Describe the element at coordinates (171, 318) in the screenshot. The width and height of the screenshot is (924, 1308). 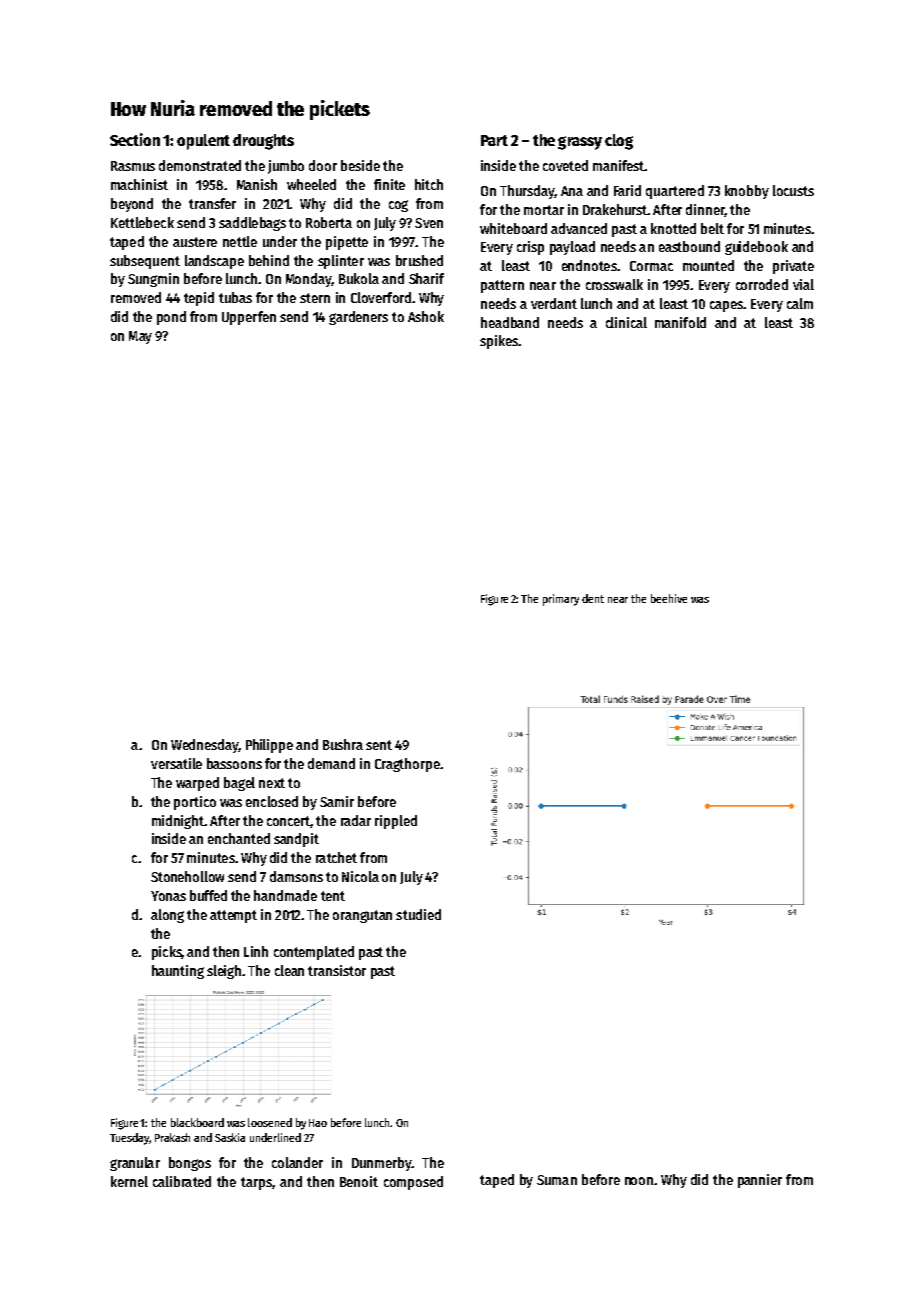
I see `pond` at that location.
